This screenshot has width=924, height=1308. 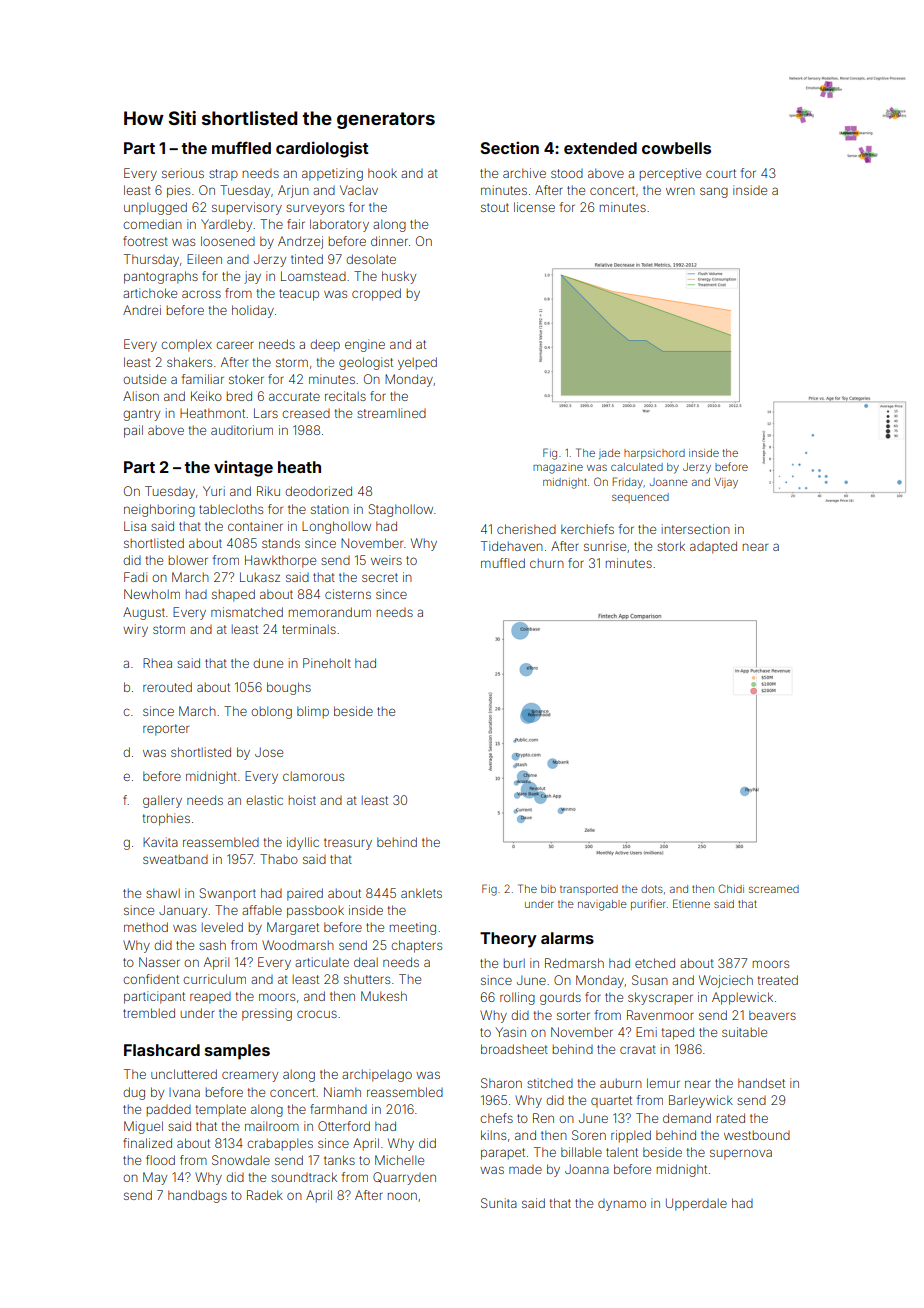 What do you see at coordinates (183, 173) in the screenshot?
I see `serious` at bounding box center [183, 173].
